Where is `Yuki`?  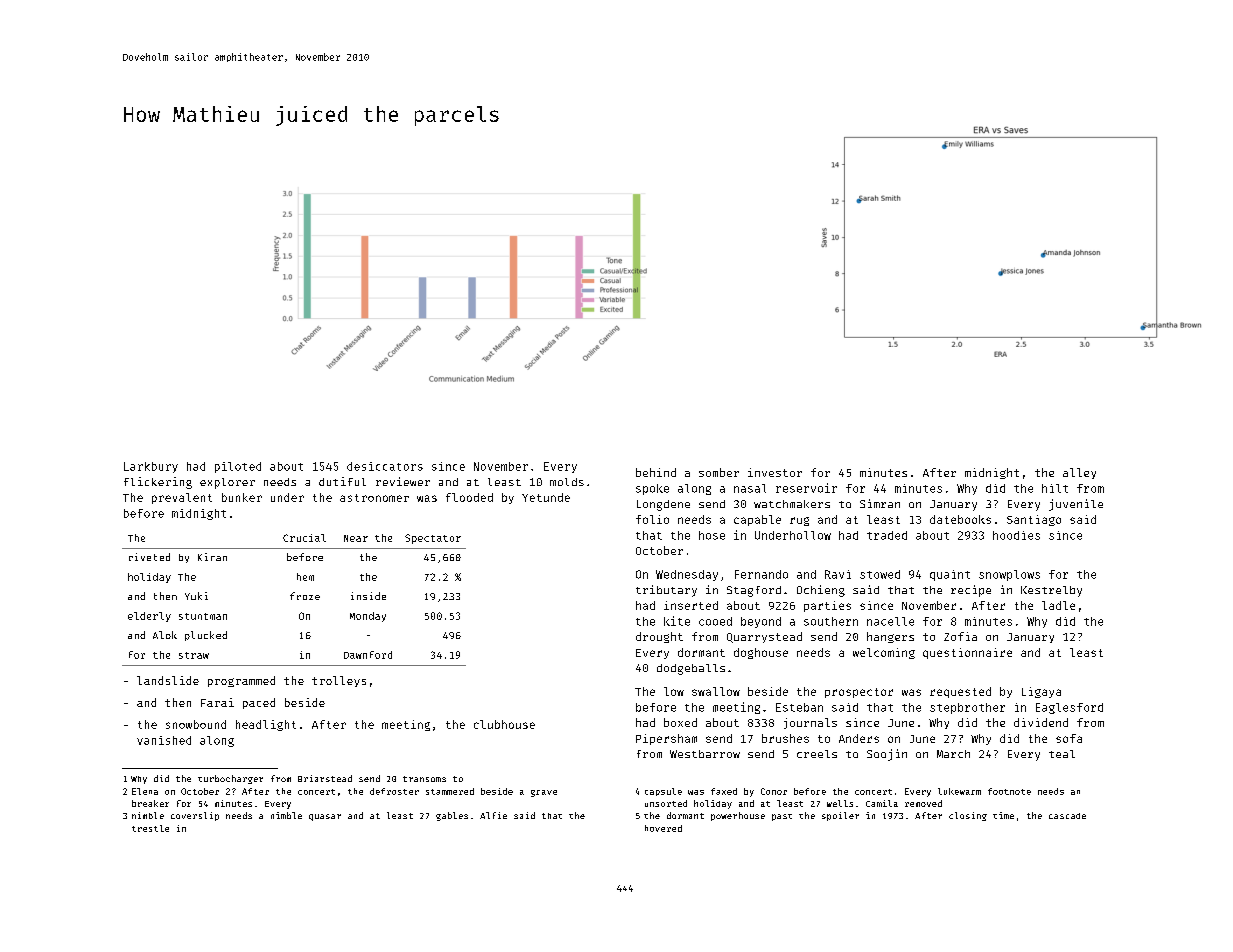
Yuki is located at coordinates (196, 596).
